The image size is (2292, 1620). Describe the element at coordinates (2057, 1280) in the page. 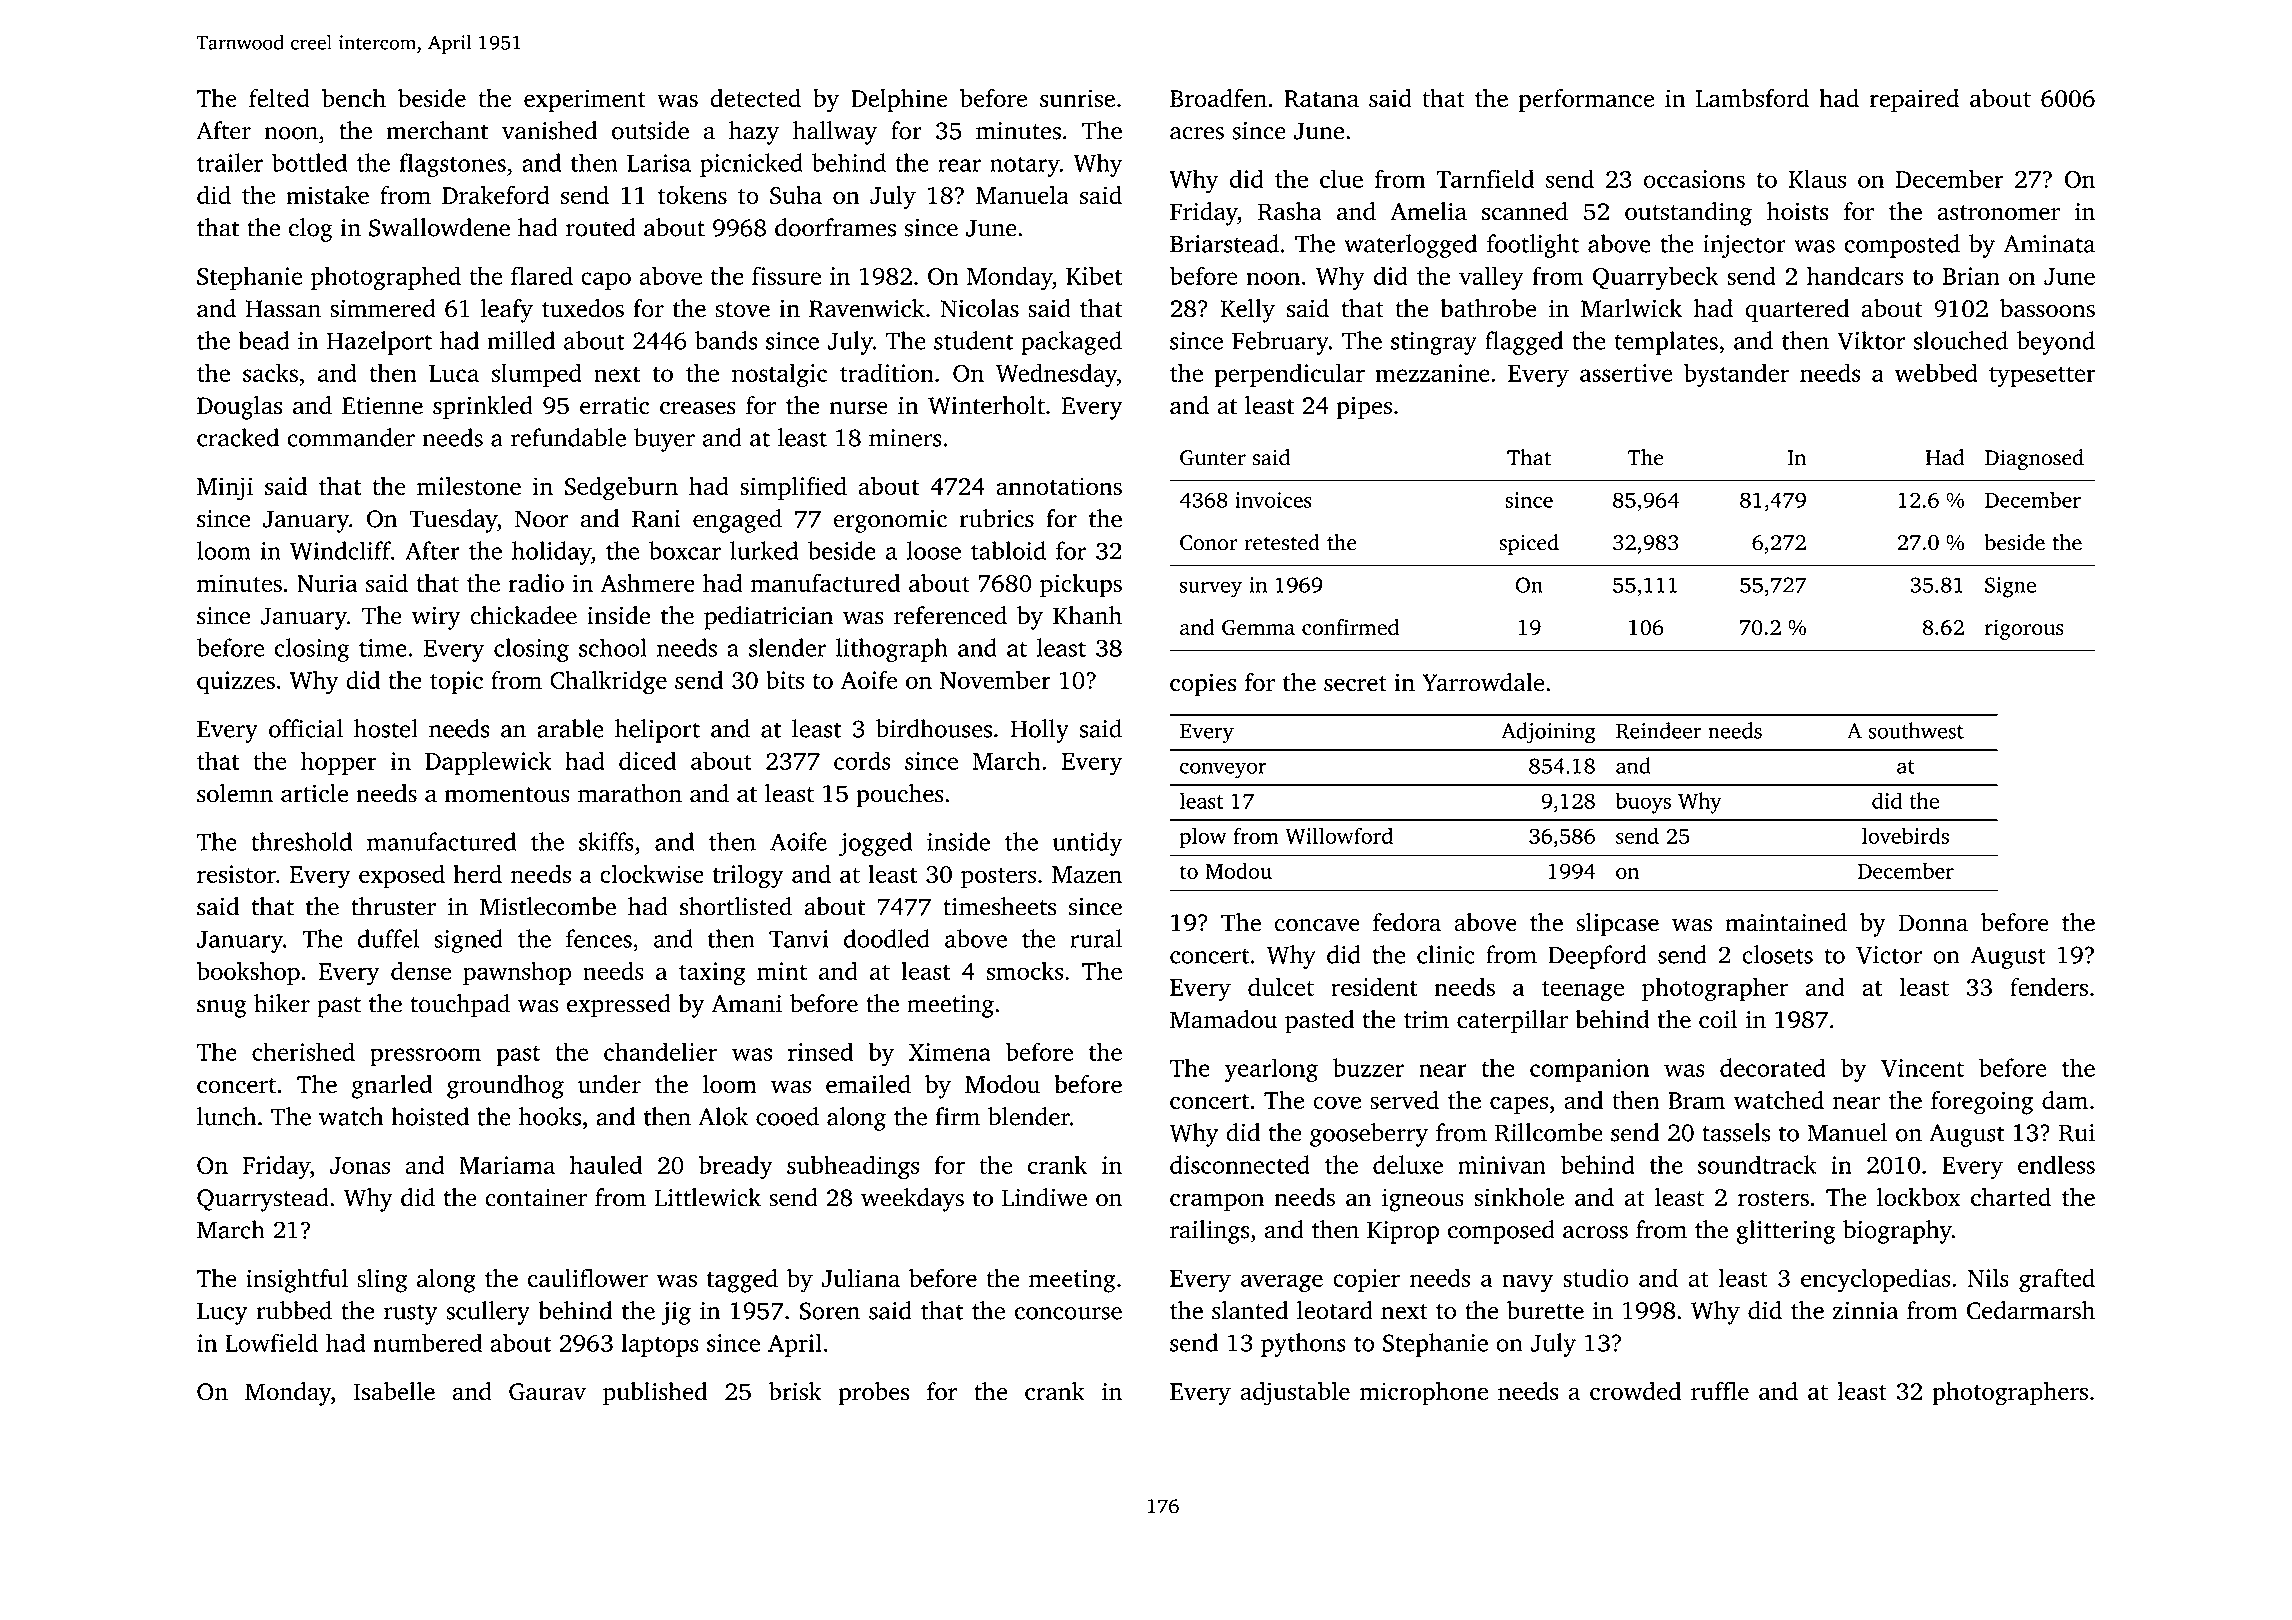

I see `grafted` at that location.
